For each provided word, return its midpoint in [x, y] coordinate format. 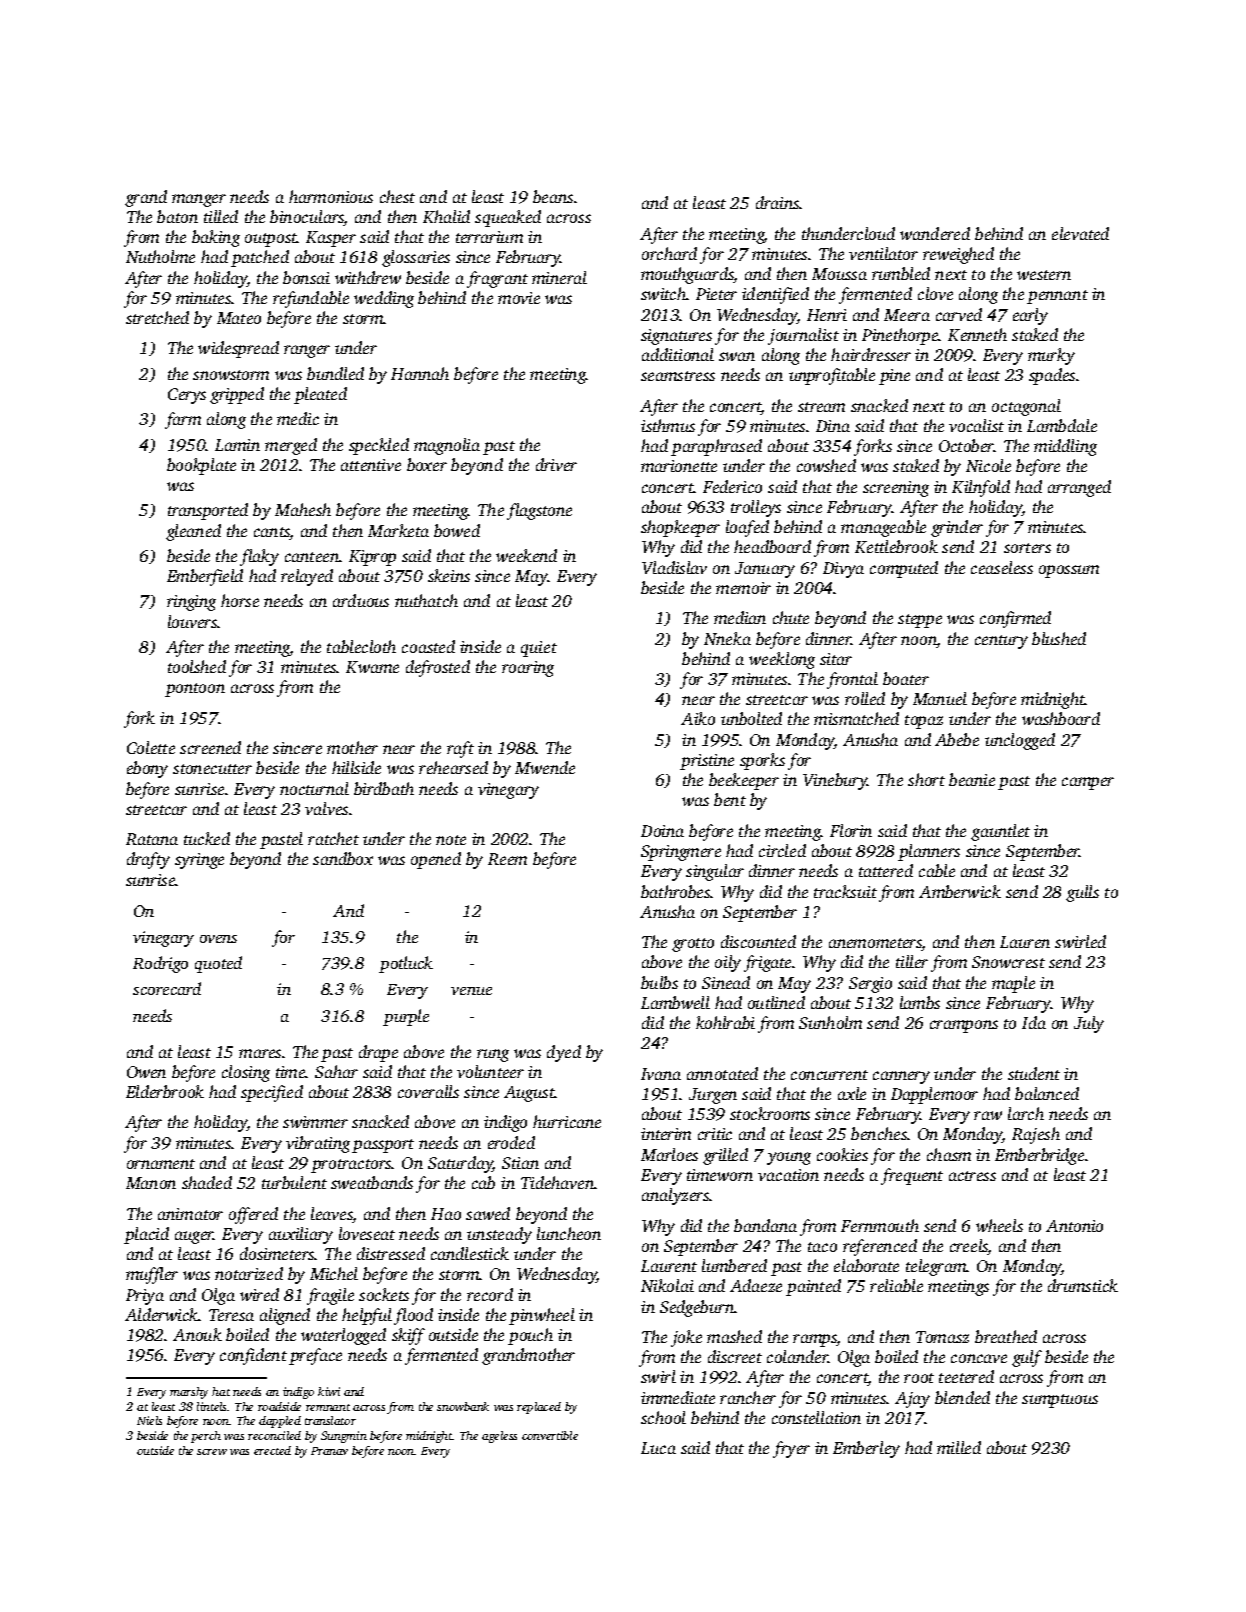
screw [212, 1452]
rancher [748, 1397]
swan [737, 356]
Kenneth [977, 334]
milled [959, 1447]
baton [177, 216]
